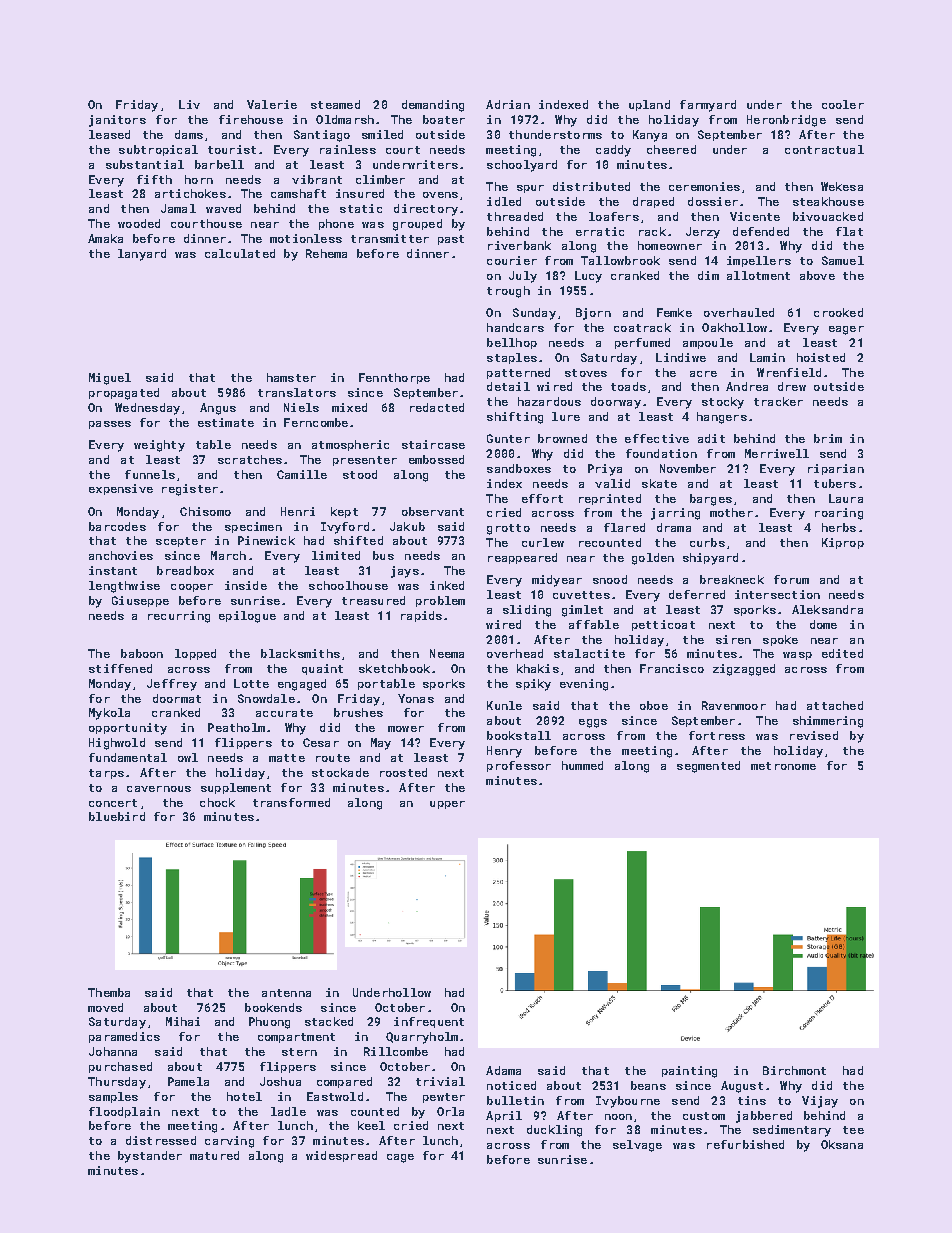 This screenshot has width=952, height=1233. What do you see at coordinates (185, 570) in the screenshot?
I see `breadbox` at bounding box center [185, 570].
